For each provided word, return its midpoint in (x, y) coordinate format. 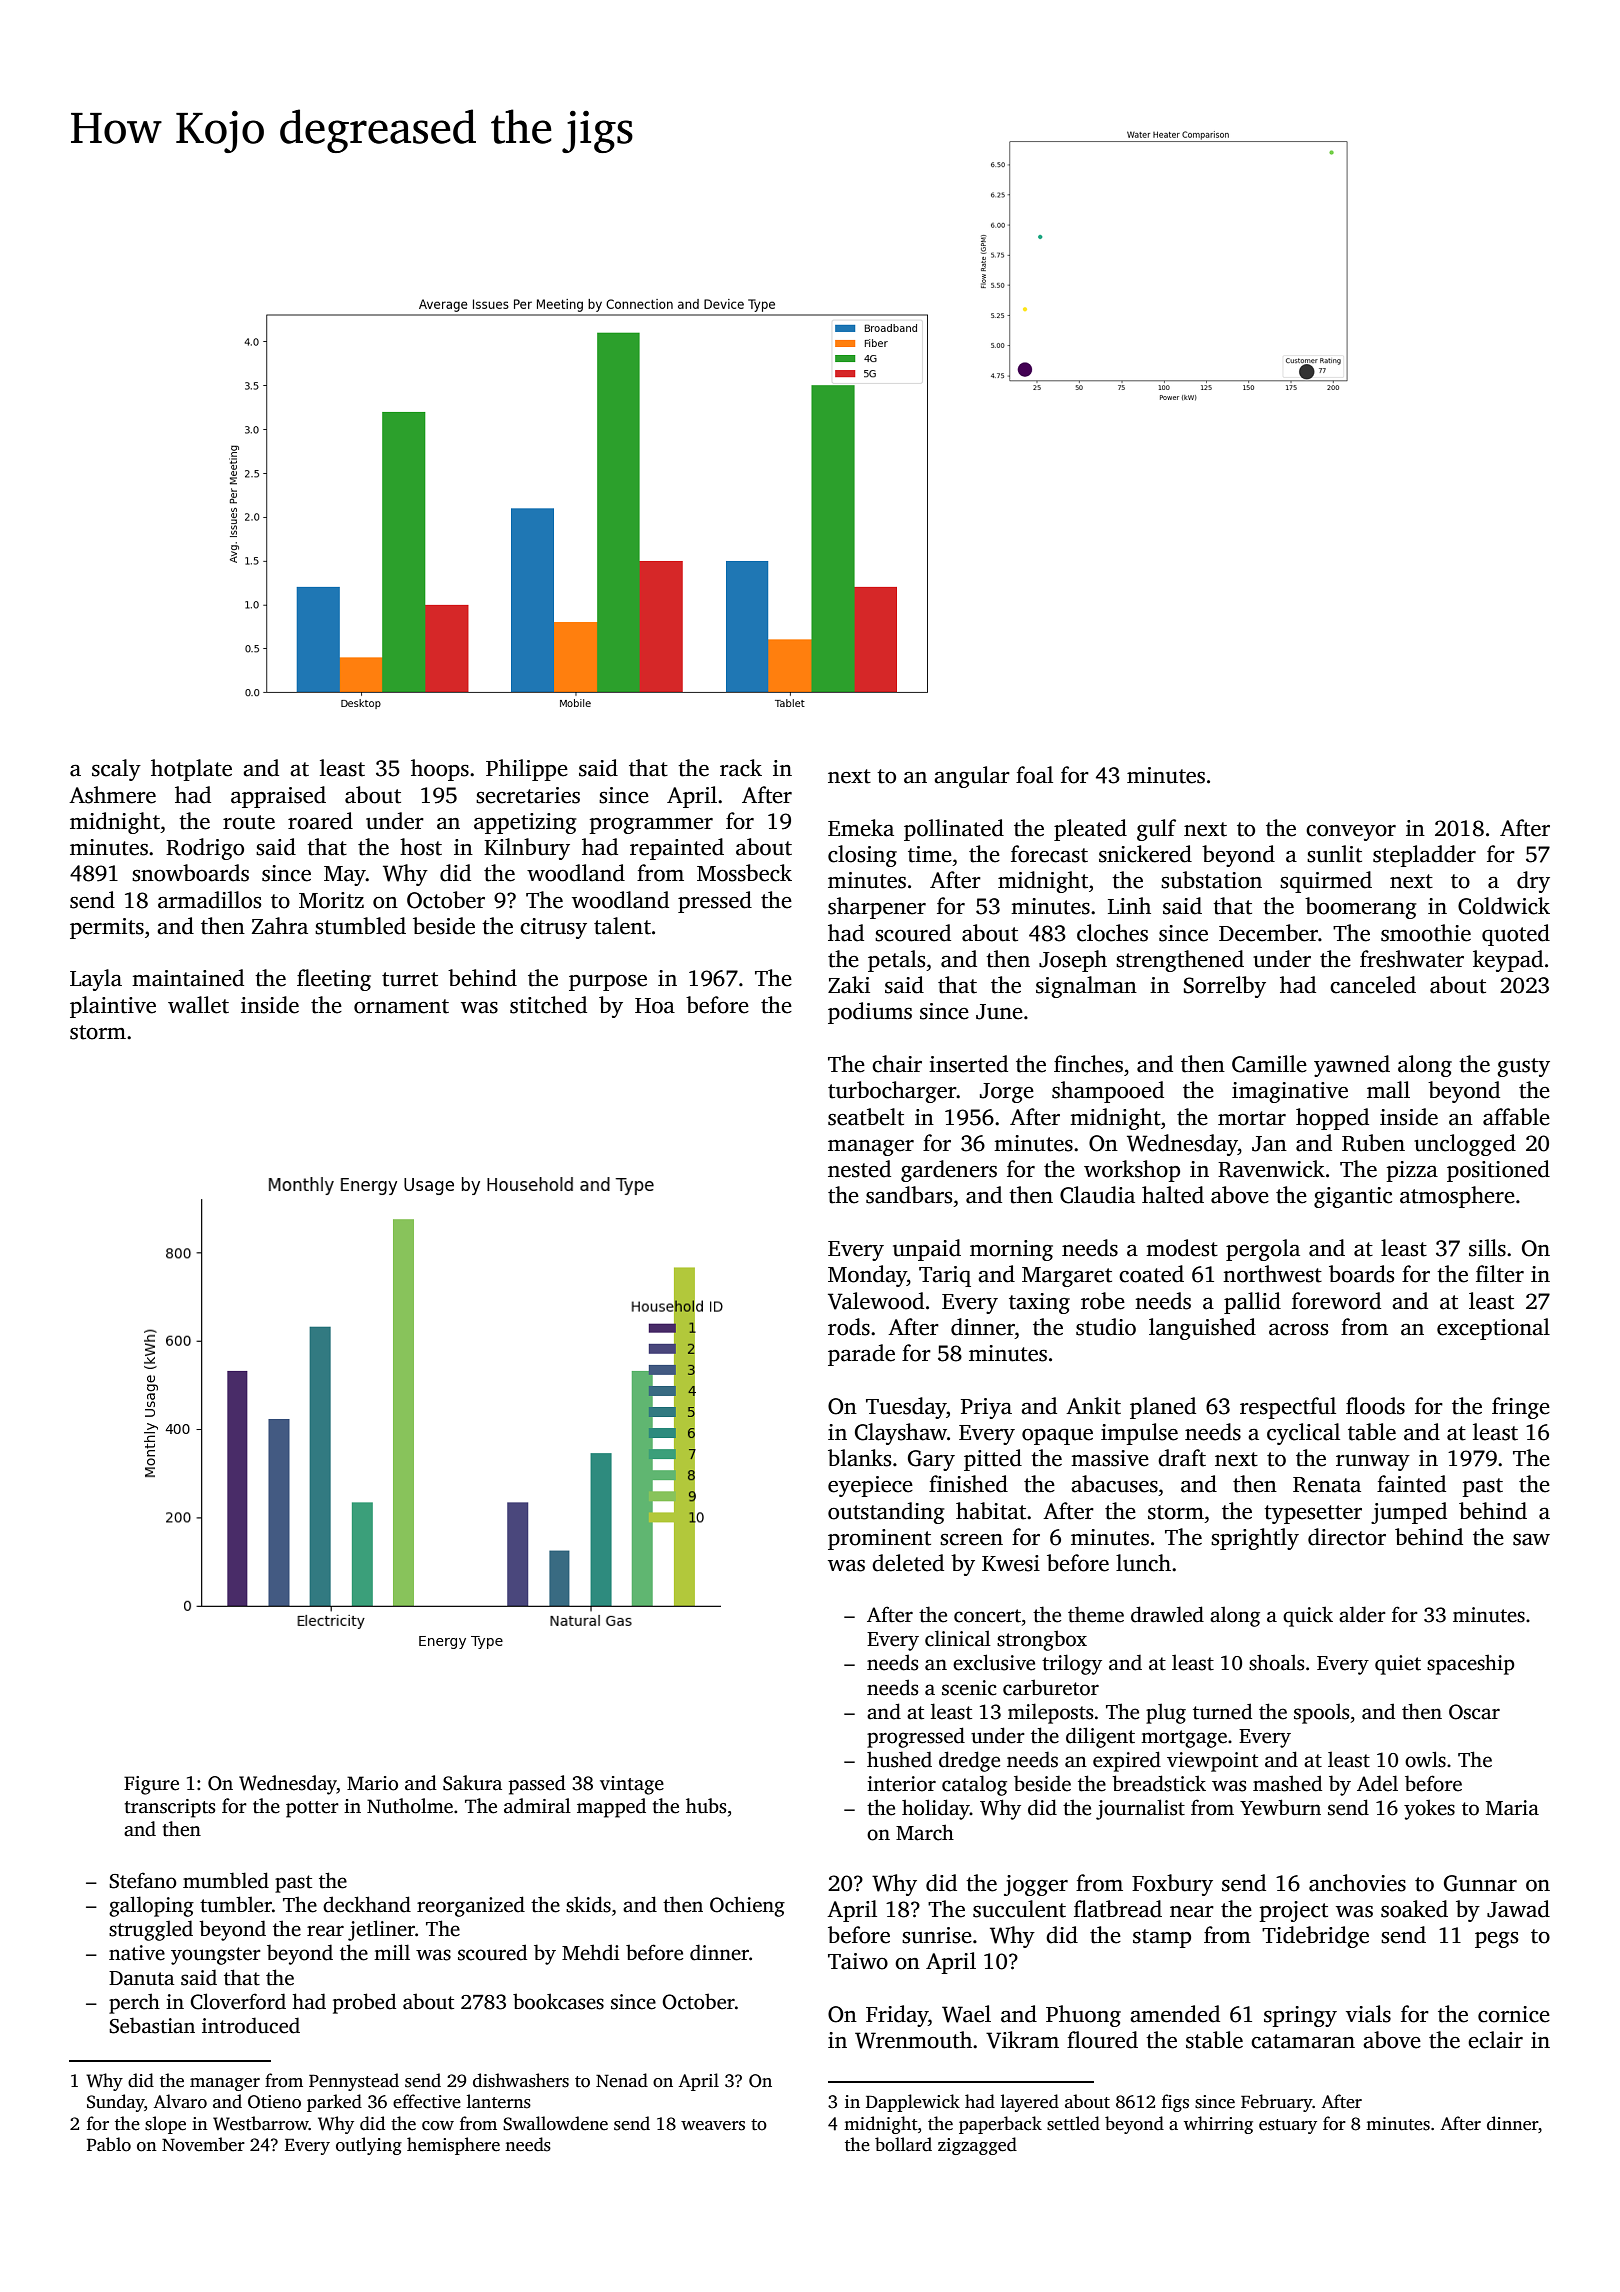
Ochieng (747, 1906)
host (421, 847)
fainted (1411, 1484)
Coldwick (1504, 906)
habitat (991, 1511)
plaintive (113, 1007)
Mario (372, 1783)
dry (1533, 882)
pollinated (954, 830)
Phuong (1083, 2016)
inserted (968, 1064)
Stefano (143, 1880)
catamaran (1303, 2041)
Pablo (109, 2144)
